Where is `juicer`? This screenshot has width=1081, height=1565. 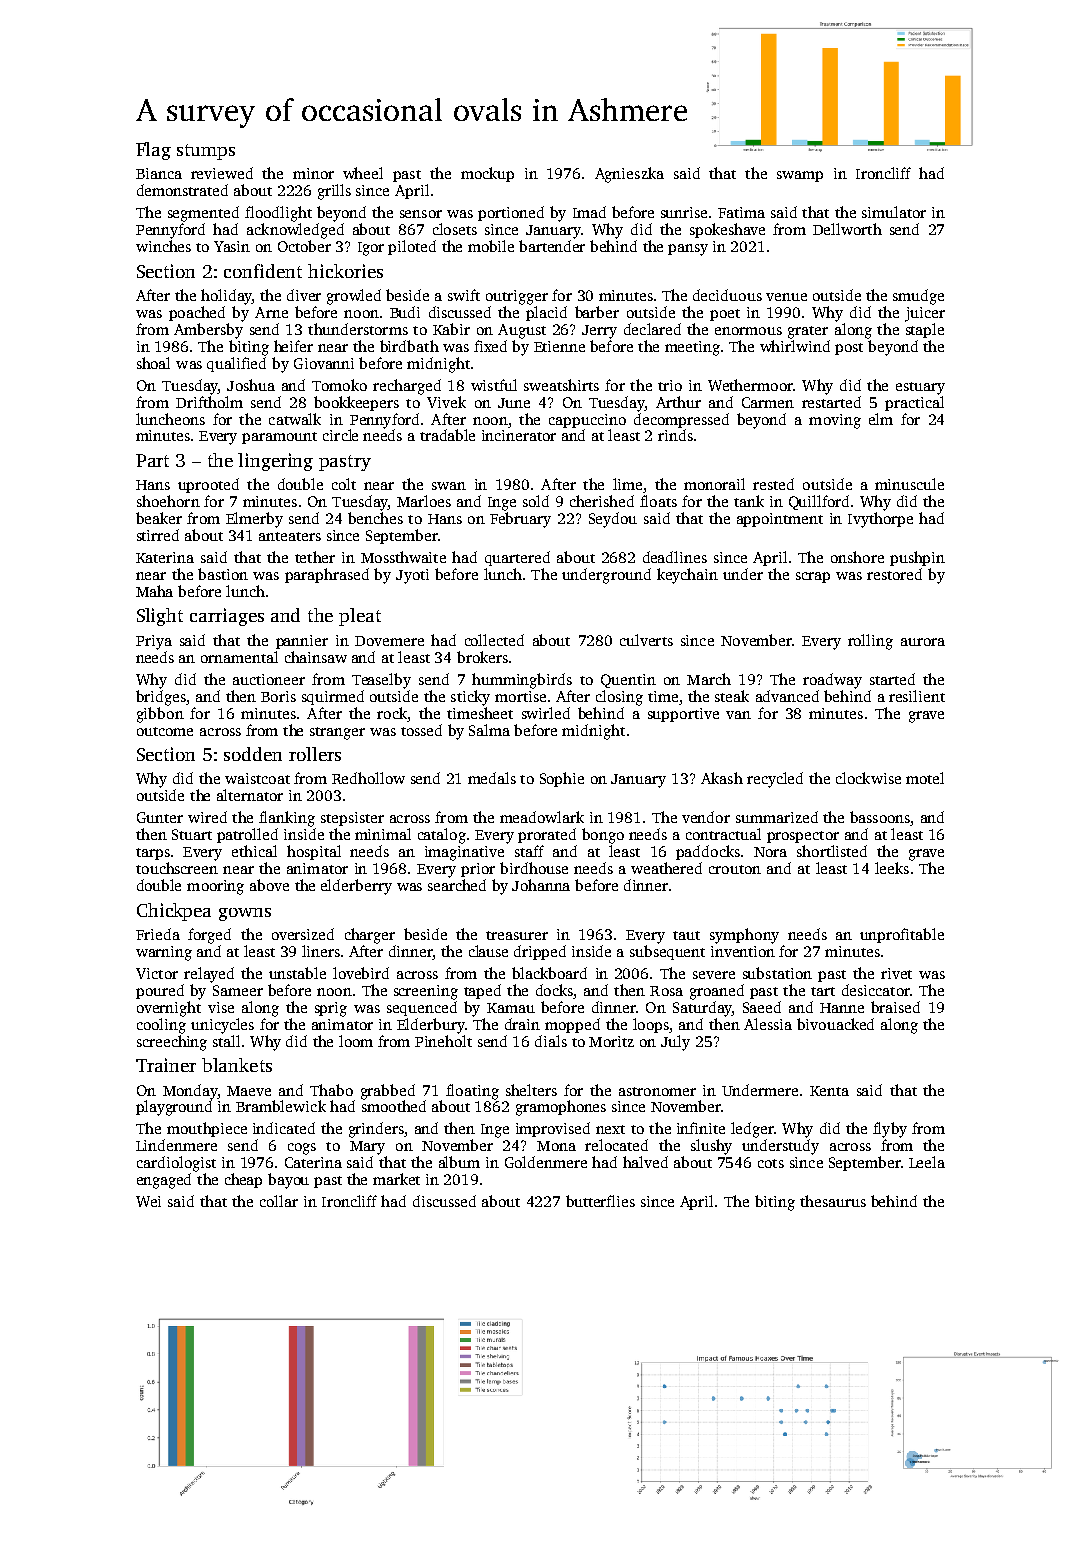 juicer is located at coordinates (925, 314).
